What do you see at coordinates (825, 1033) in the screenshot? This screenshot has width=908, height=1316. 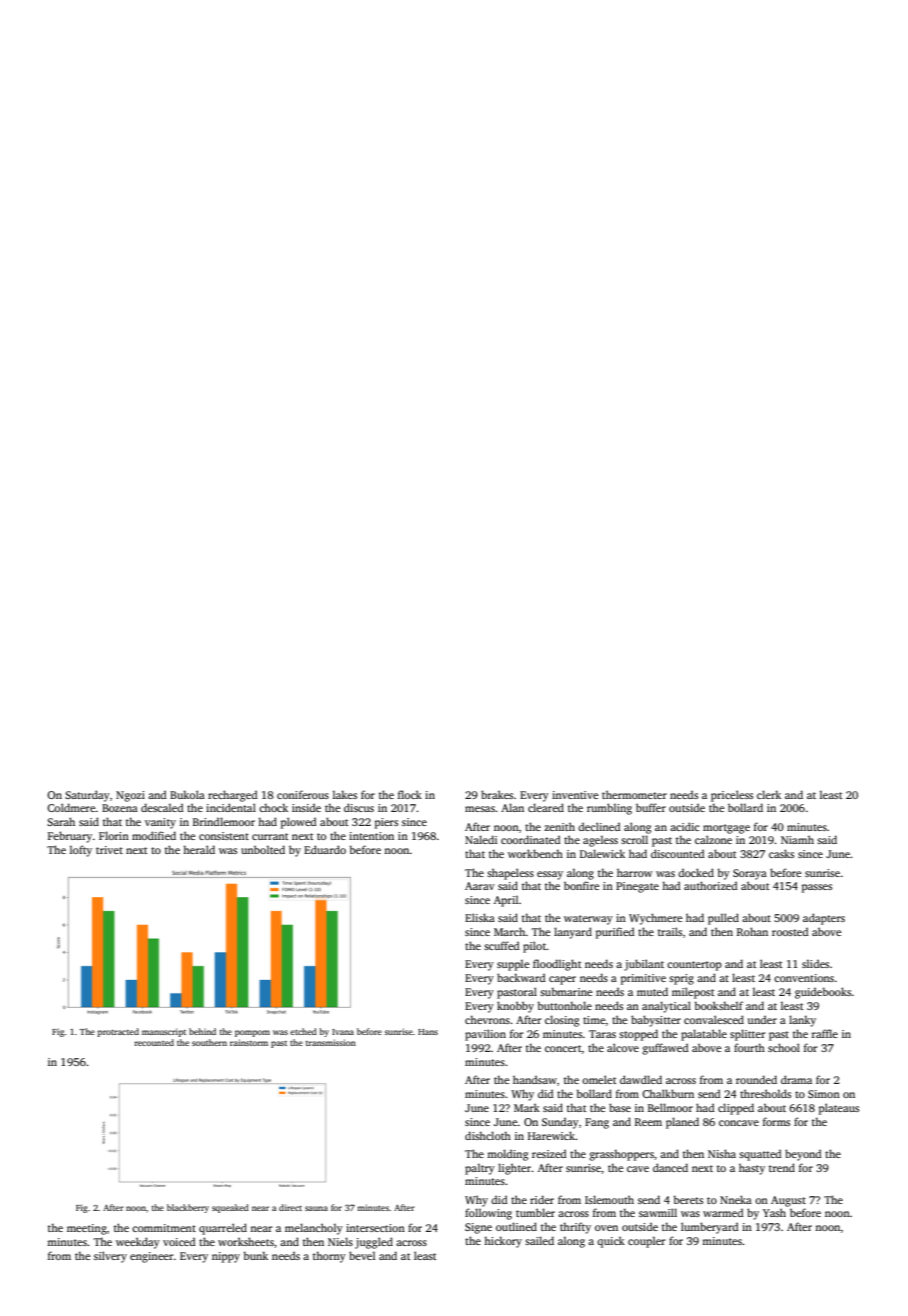 I see `raffle` at bounding box center [825, 1033].
